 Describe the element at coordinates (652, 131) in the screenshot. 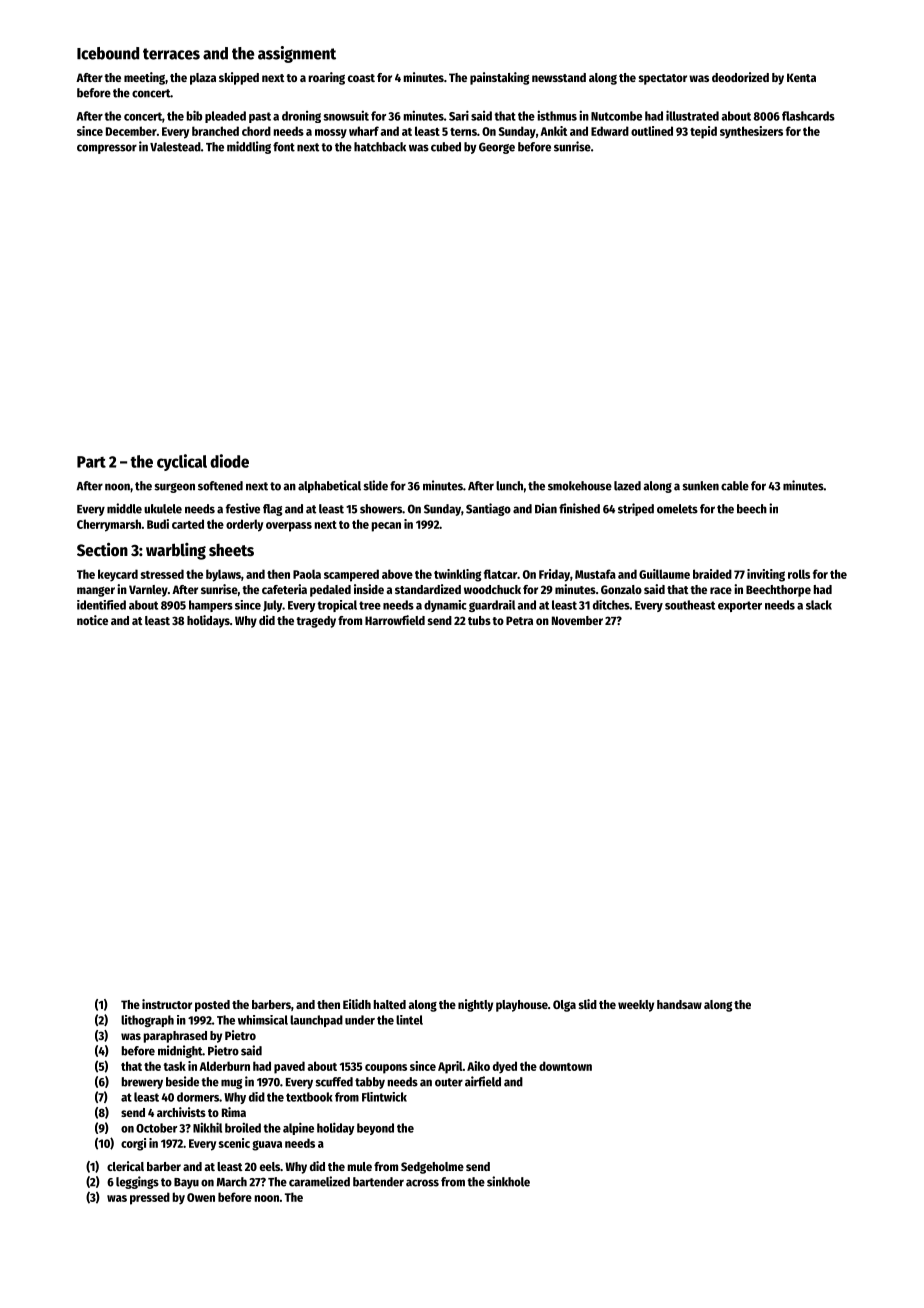

I see `outlined` at that location.
